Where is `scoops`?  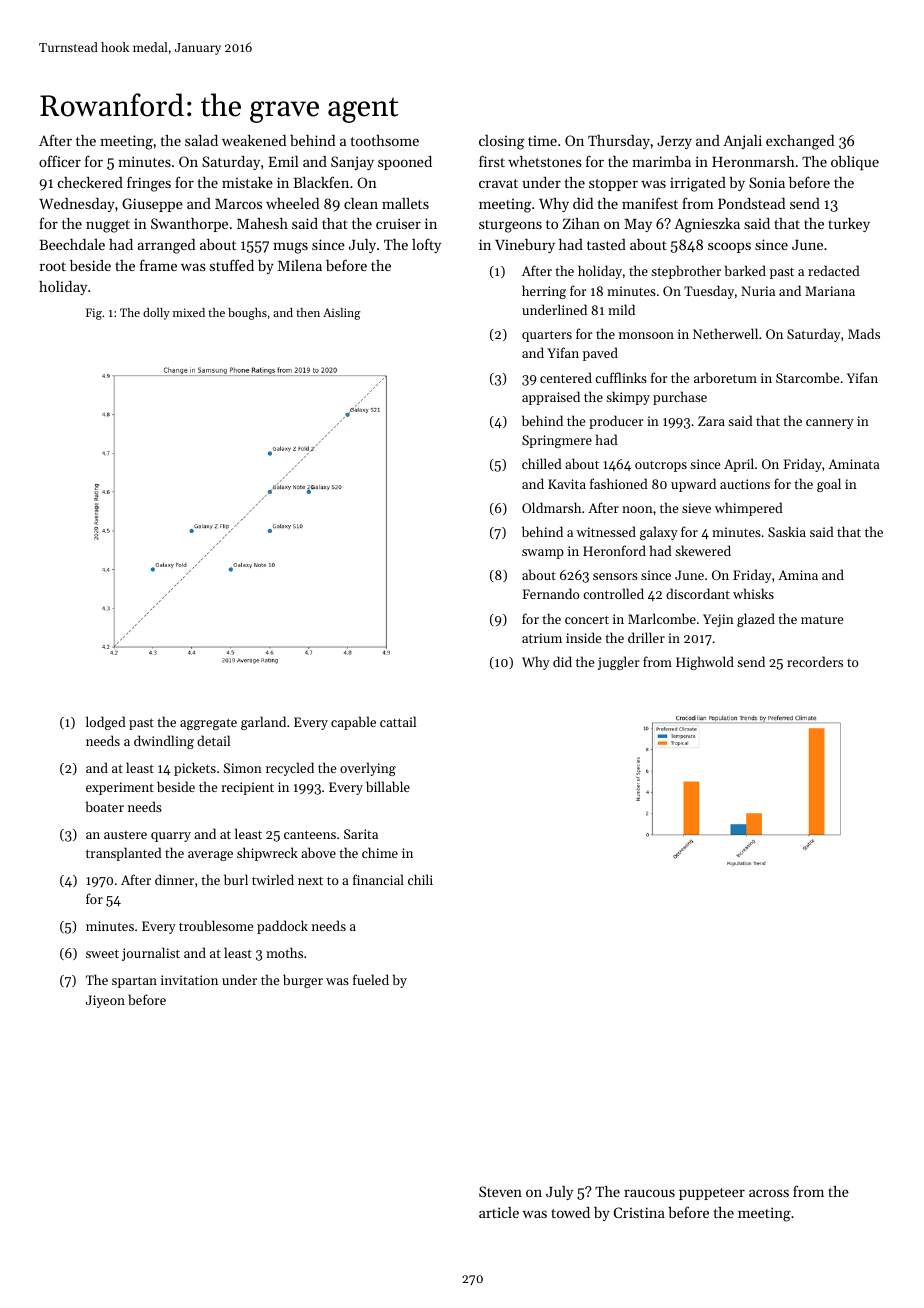
scoops is located at coordinates (729, 247).
